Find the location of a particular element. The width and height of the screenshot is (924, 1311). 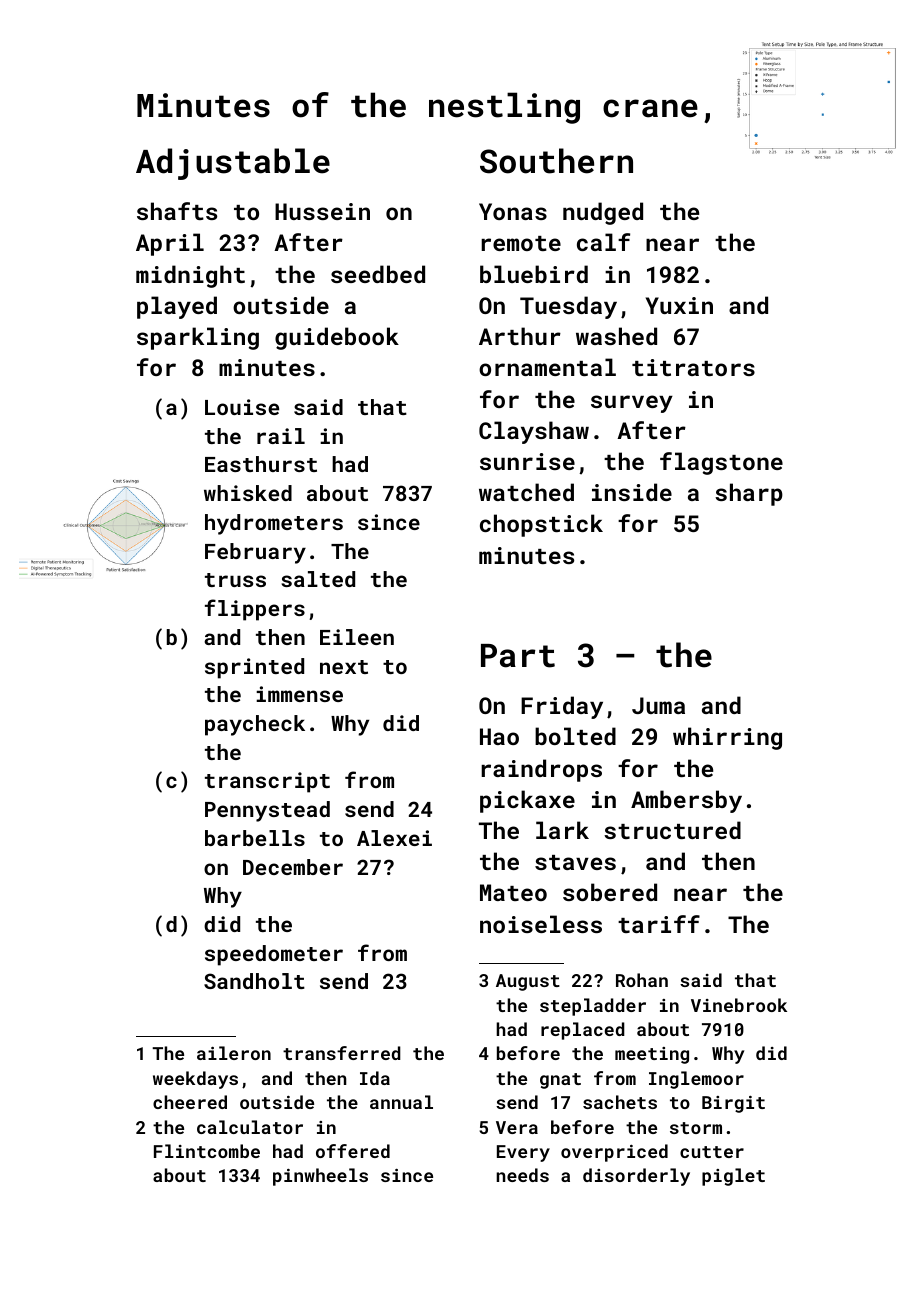

Alexei is located at coordinates (394, 838).
